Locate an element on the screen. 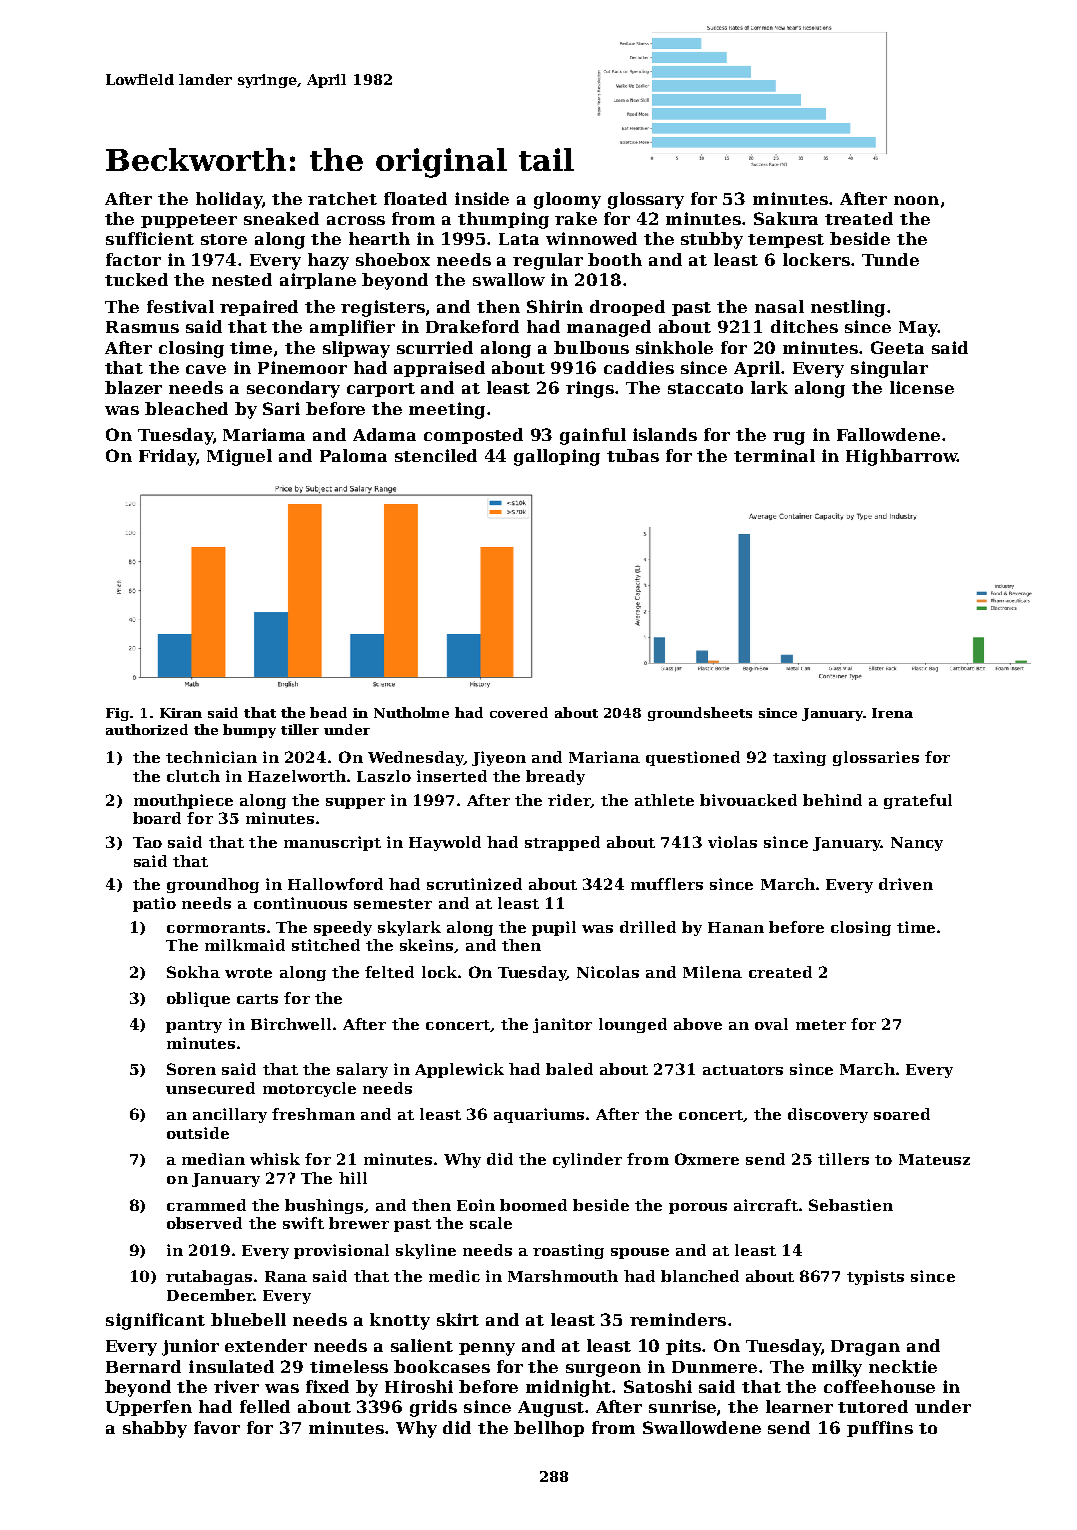 The height and width of the screenshot is (1530, 1077). typists is located at coordinates (875, 1277).
